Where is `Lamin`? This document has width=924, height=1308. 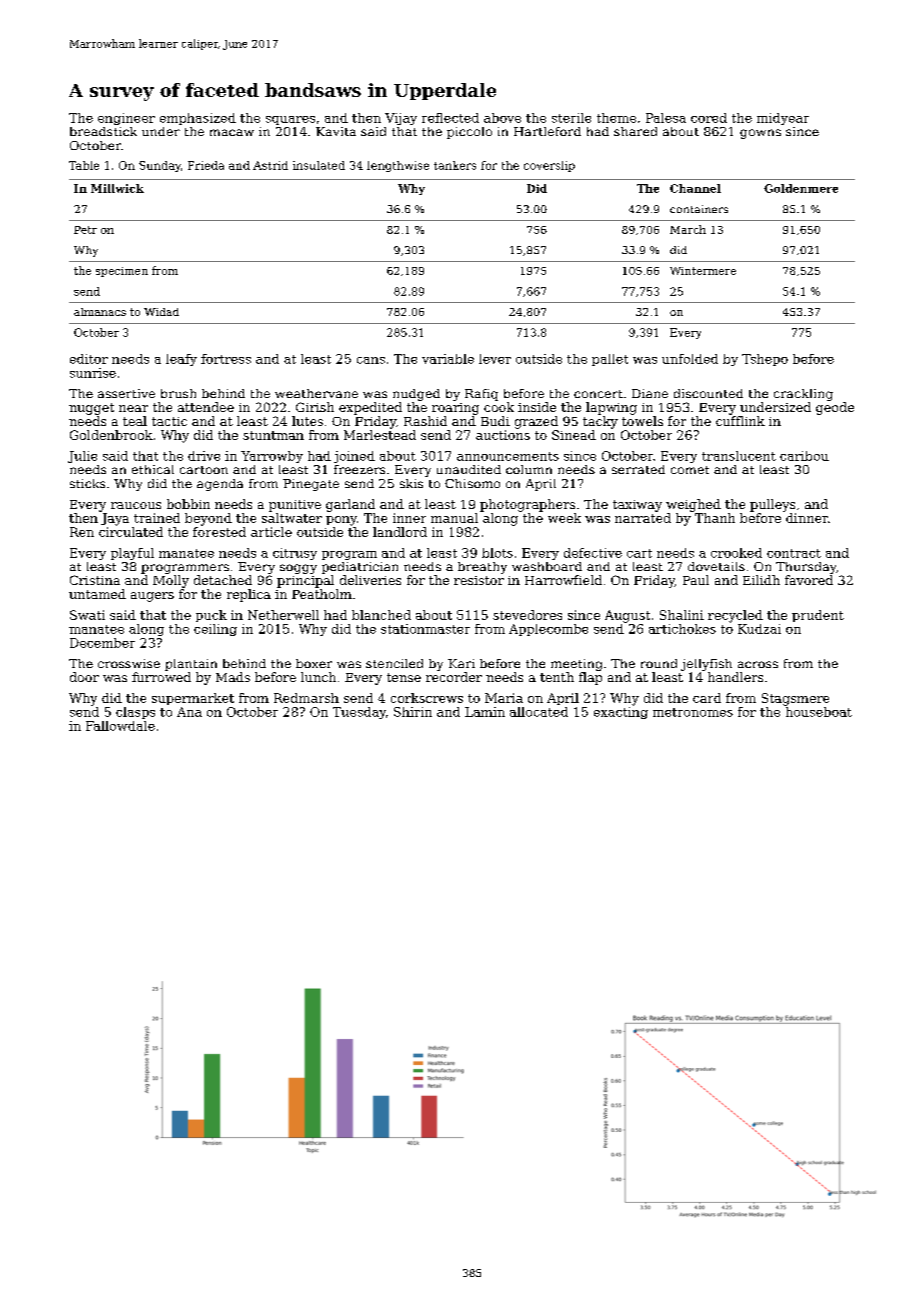
Lamin is located at coordinates (485, 712).
